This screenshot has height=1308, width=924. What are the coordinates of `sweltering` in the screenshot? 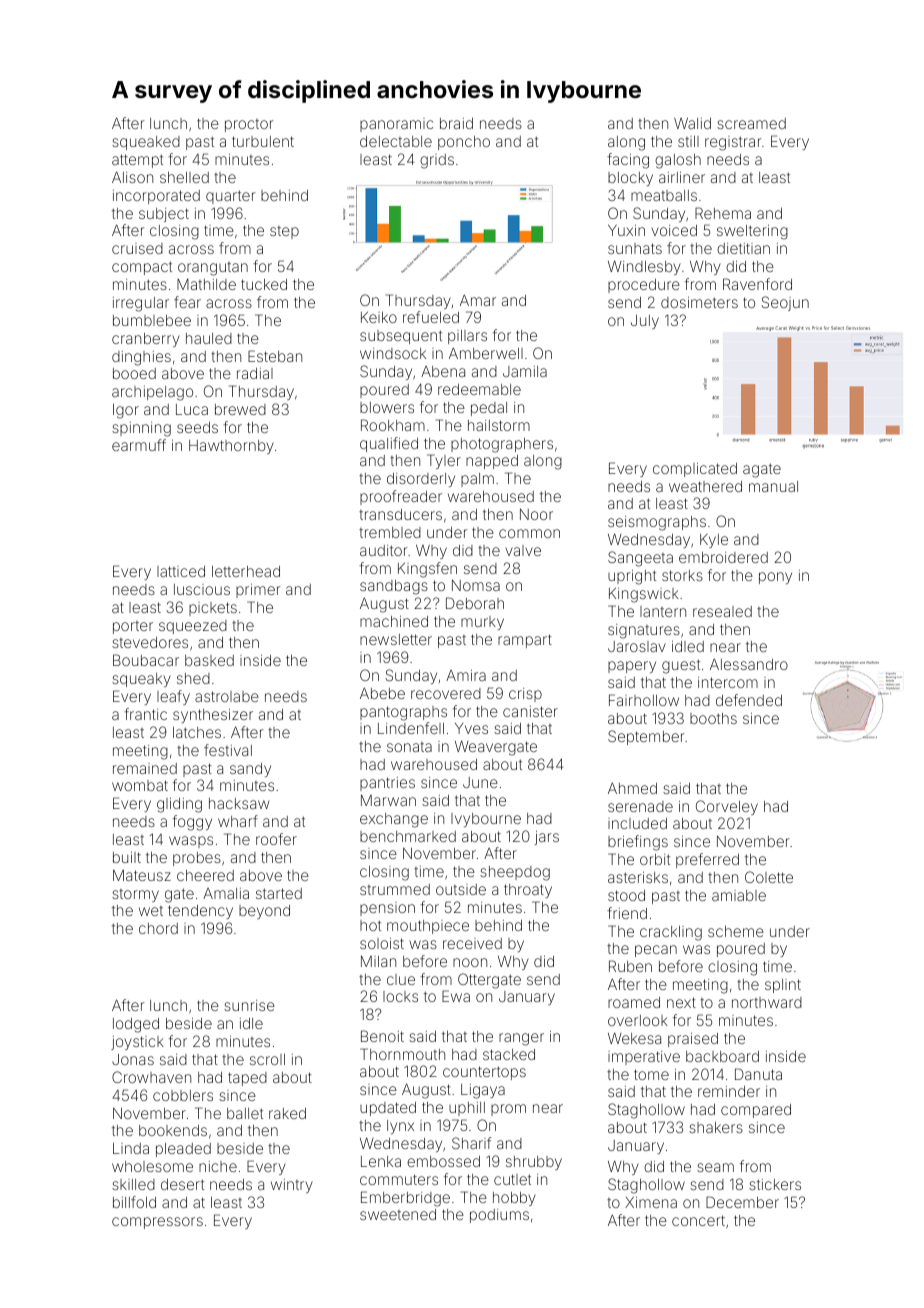 It's located at (752, 232).
